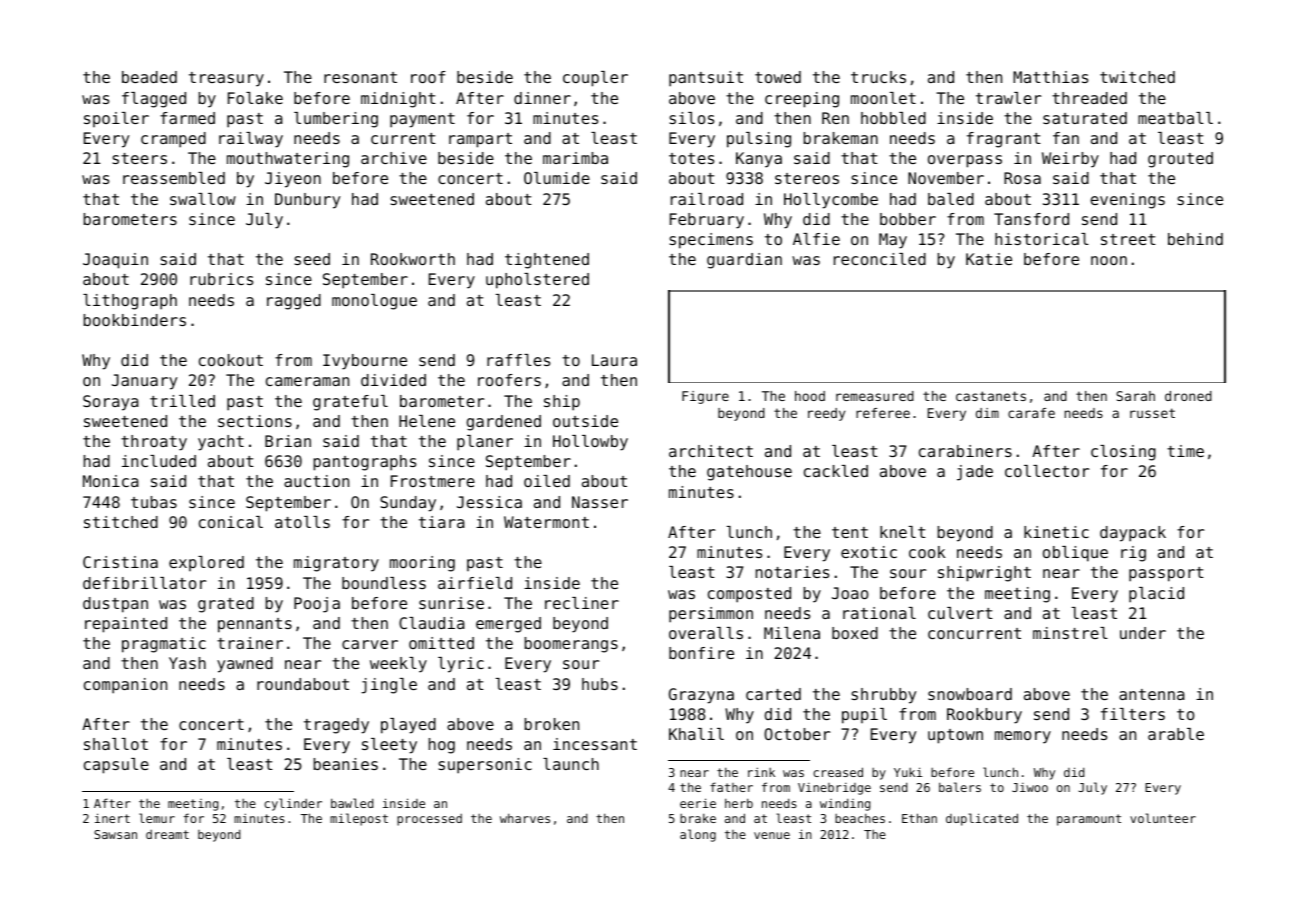 The image size is (1308, 924). Describe the element at coordinates (537, 281) in the image. I see `upholstered` at that location.
